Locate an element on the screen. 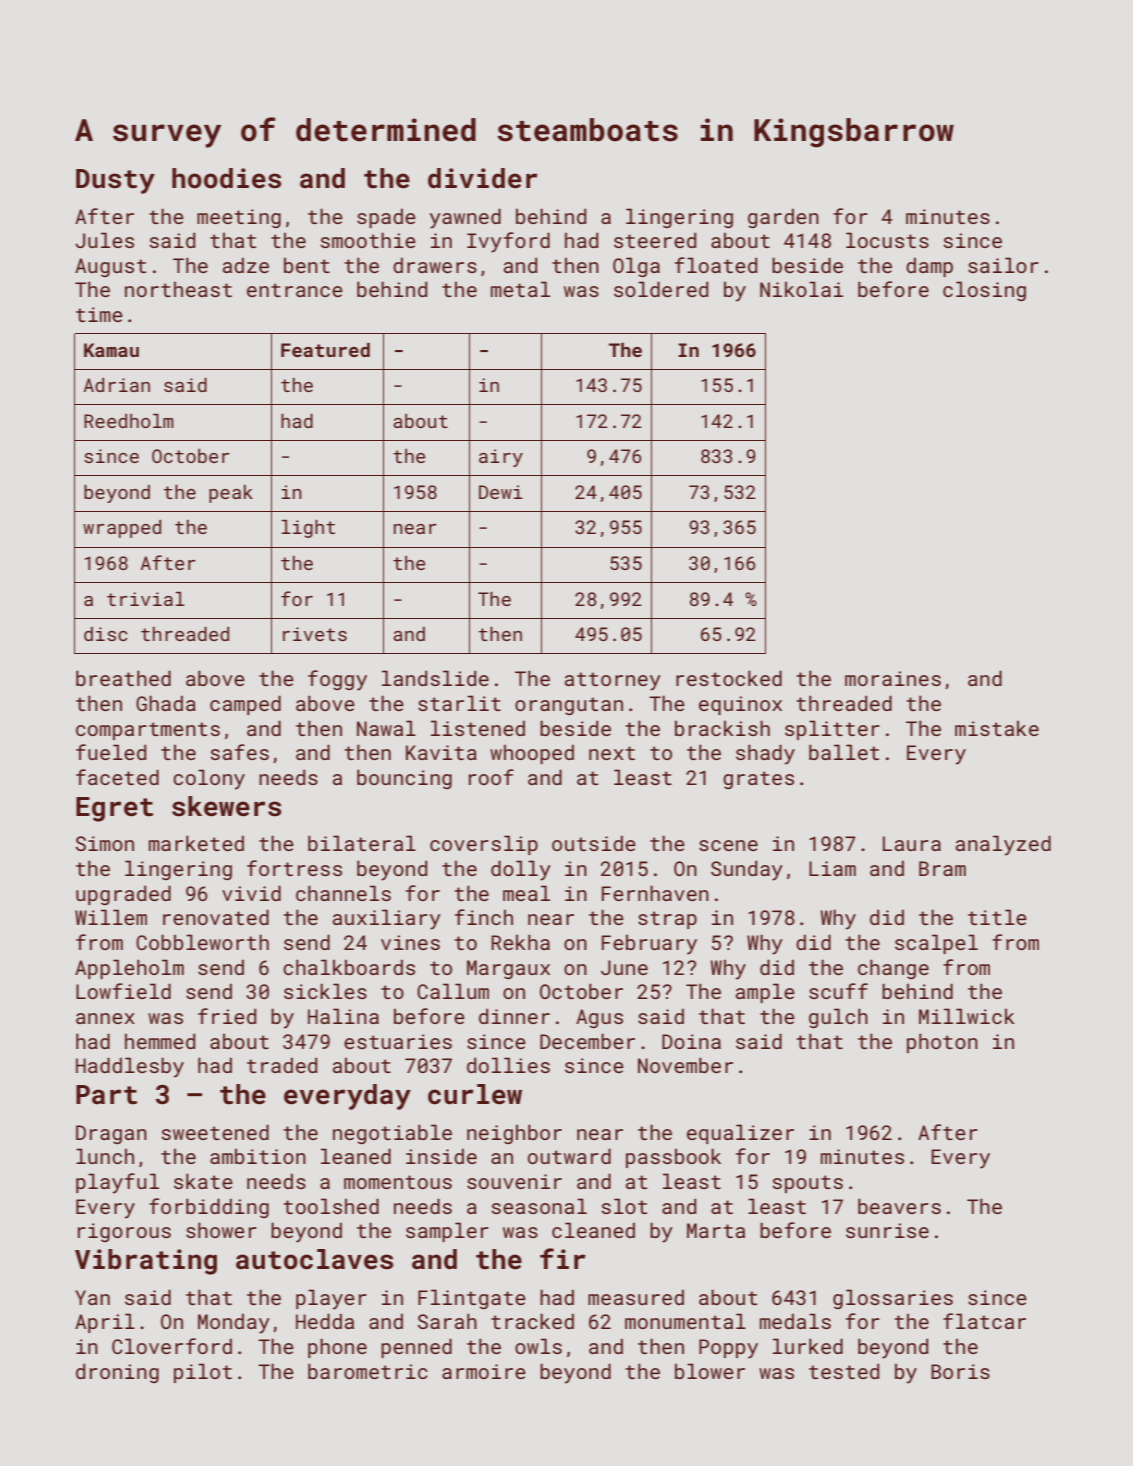 The height and width of the screenshot is (1466, 1133). Haddlesby is located at coordinates (130, 1067).
